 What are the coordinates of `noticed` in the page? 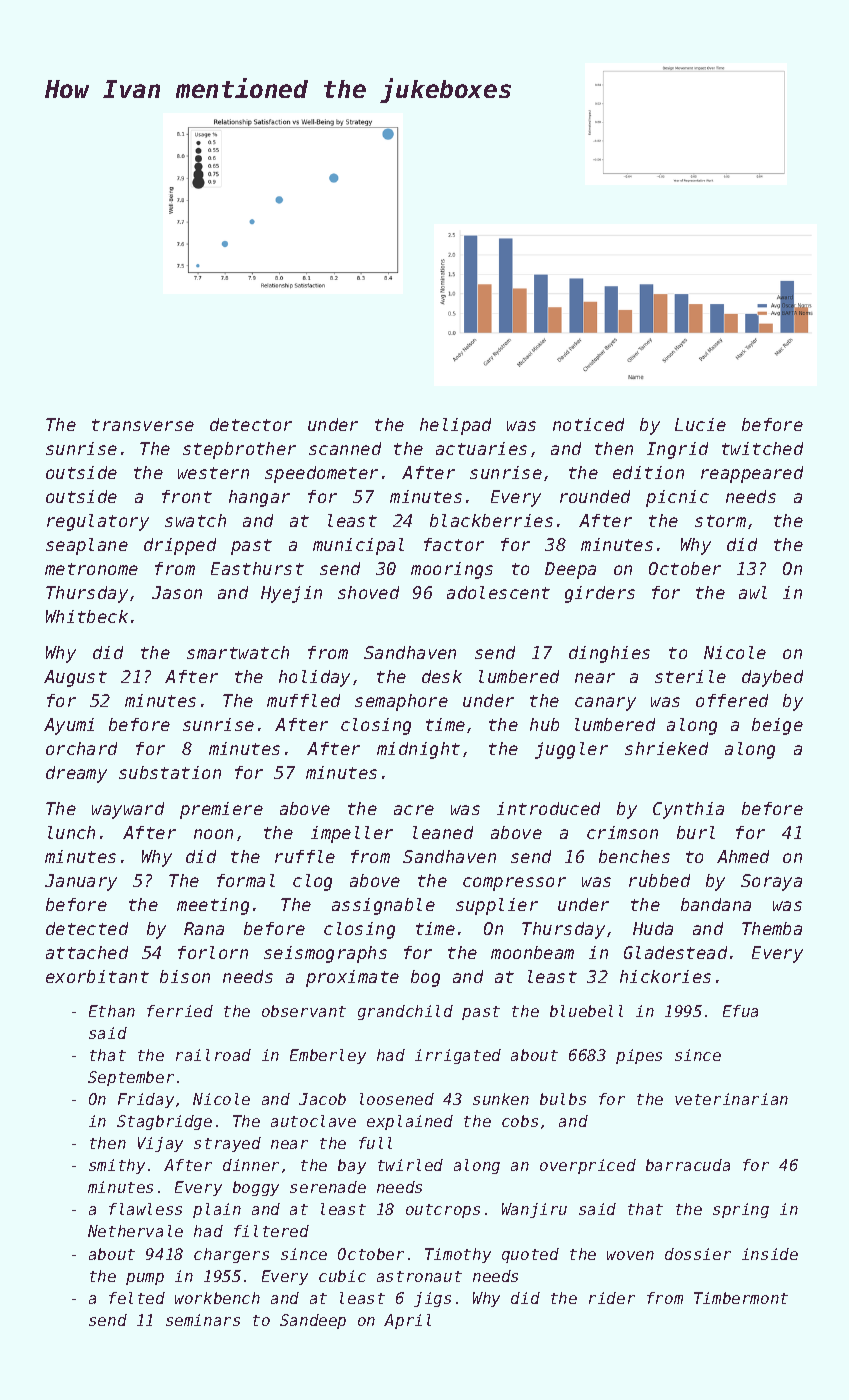 It's located at (588, 424).
